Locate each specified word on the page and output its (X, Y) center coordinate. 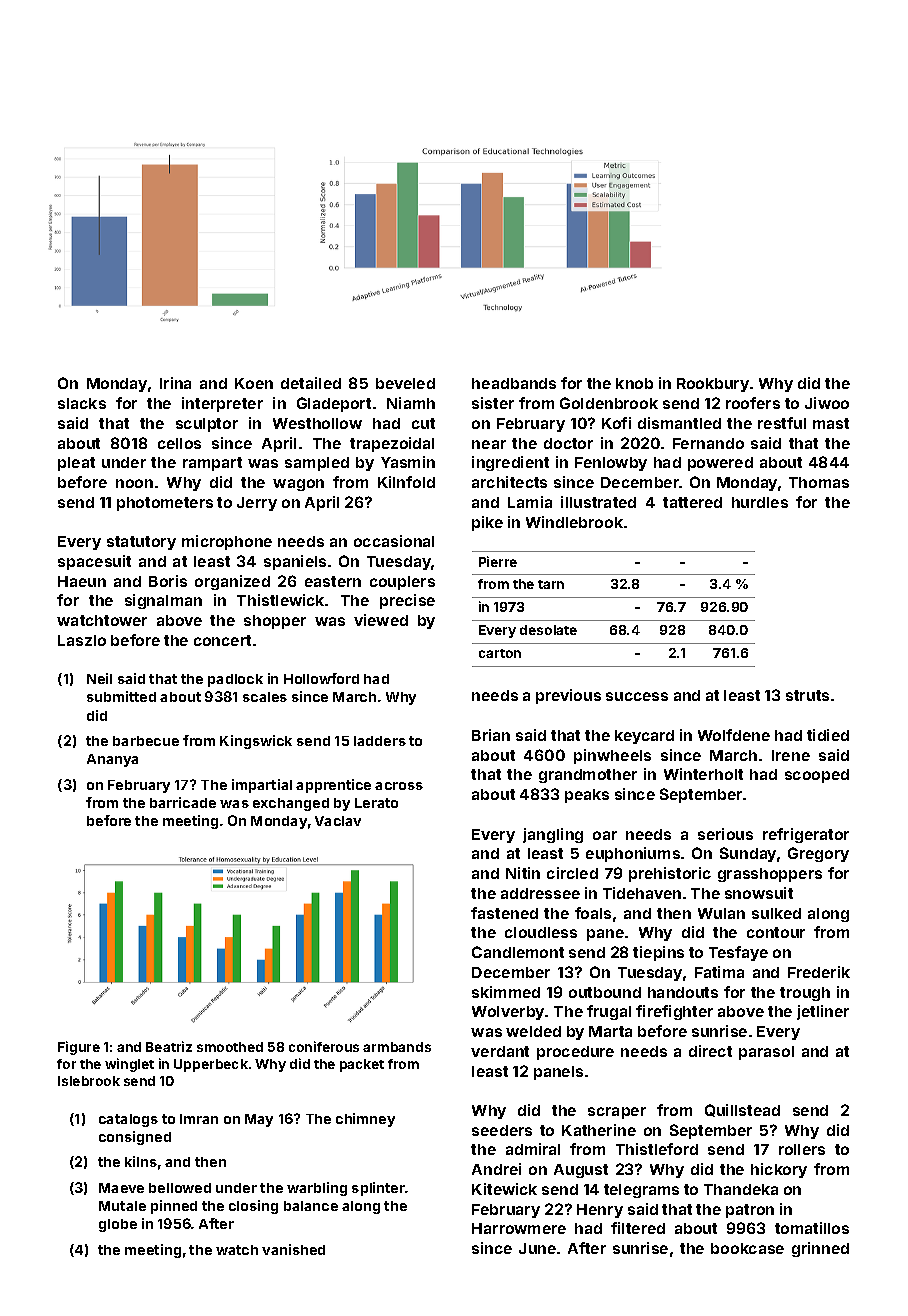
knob (634, 383)
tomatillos (812, 1228)
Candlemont (518, 952)
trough (805, 994)
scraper (617, 1113)
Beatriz (169, 1046)
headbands (514, 383)
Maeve (121, 1188)
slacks (82, 403)
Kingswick (256, 742)
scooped (817, 776)
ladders (380, 741)
